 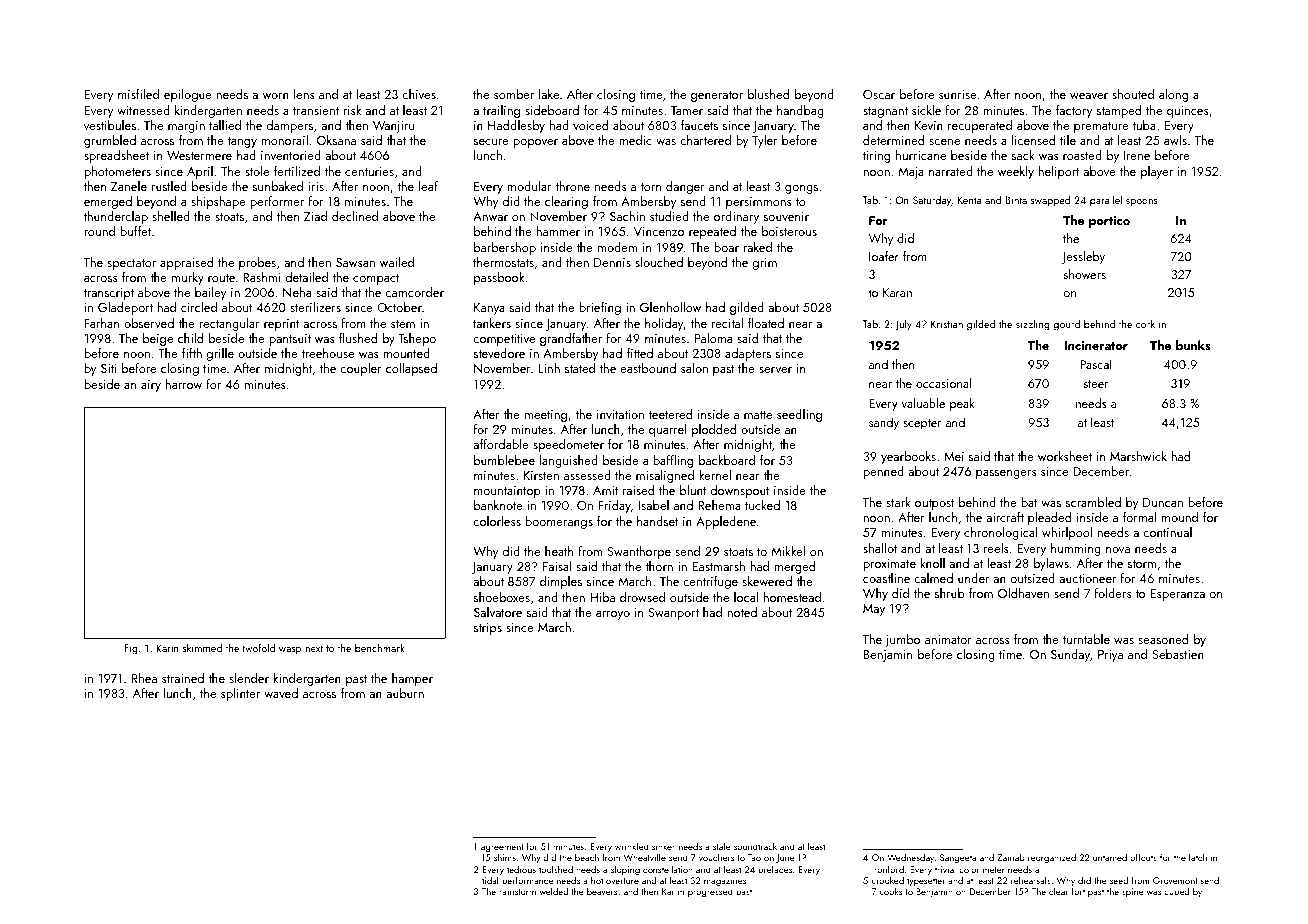 What do you see at coordinates (1175, 140) in the screenshot?
I see `awls` at bounding box center [1175, 140].
